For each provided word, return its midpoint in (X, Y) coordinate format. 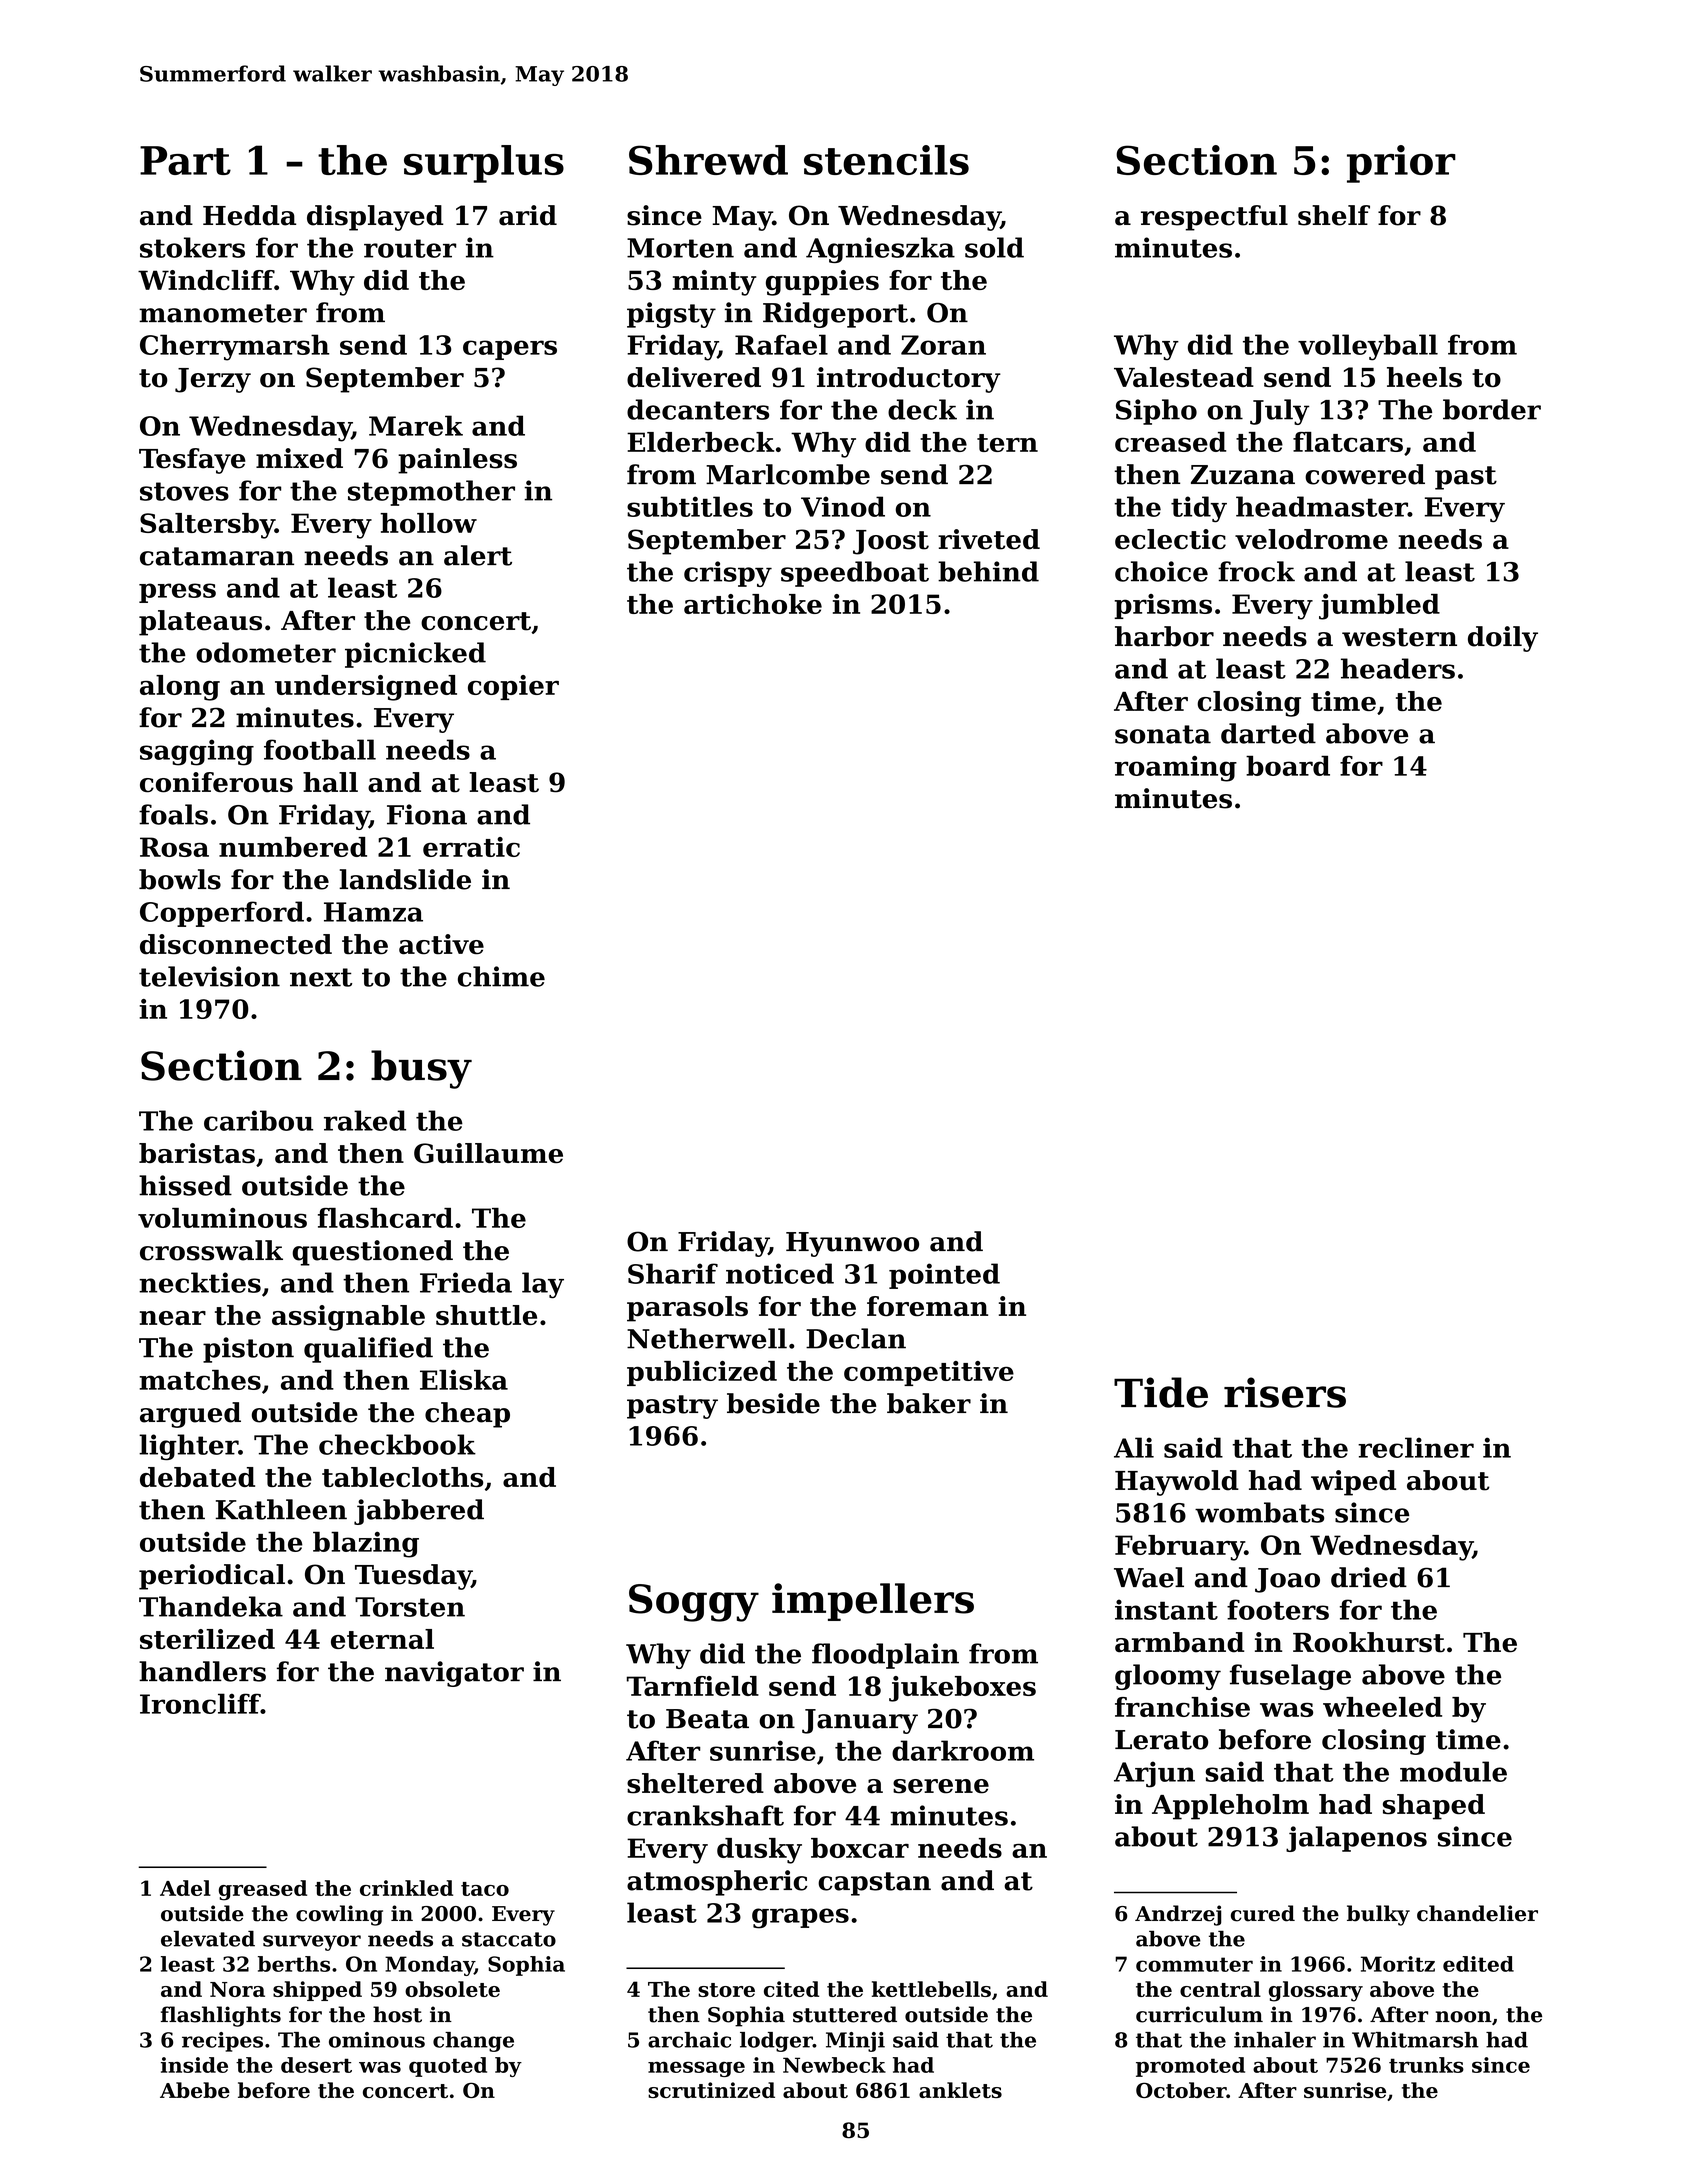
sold (994, 247)
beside (773, 1403)
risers (1285, 1392)
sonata (1163, 734)
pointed (944, 1276)
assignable (348, 1318)
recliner (1416, 1447)
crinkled (406, 1888)
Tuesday (413, 1577)
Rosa (174, 847)
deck (922, 409)
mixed (299, 458)
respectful (1214, 218)
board (1288, 766)
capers (510, 350)
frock (1256, 571)
